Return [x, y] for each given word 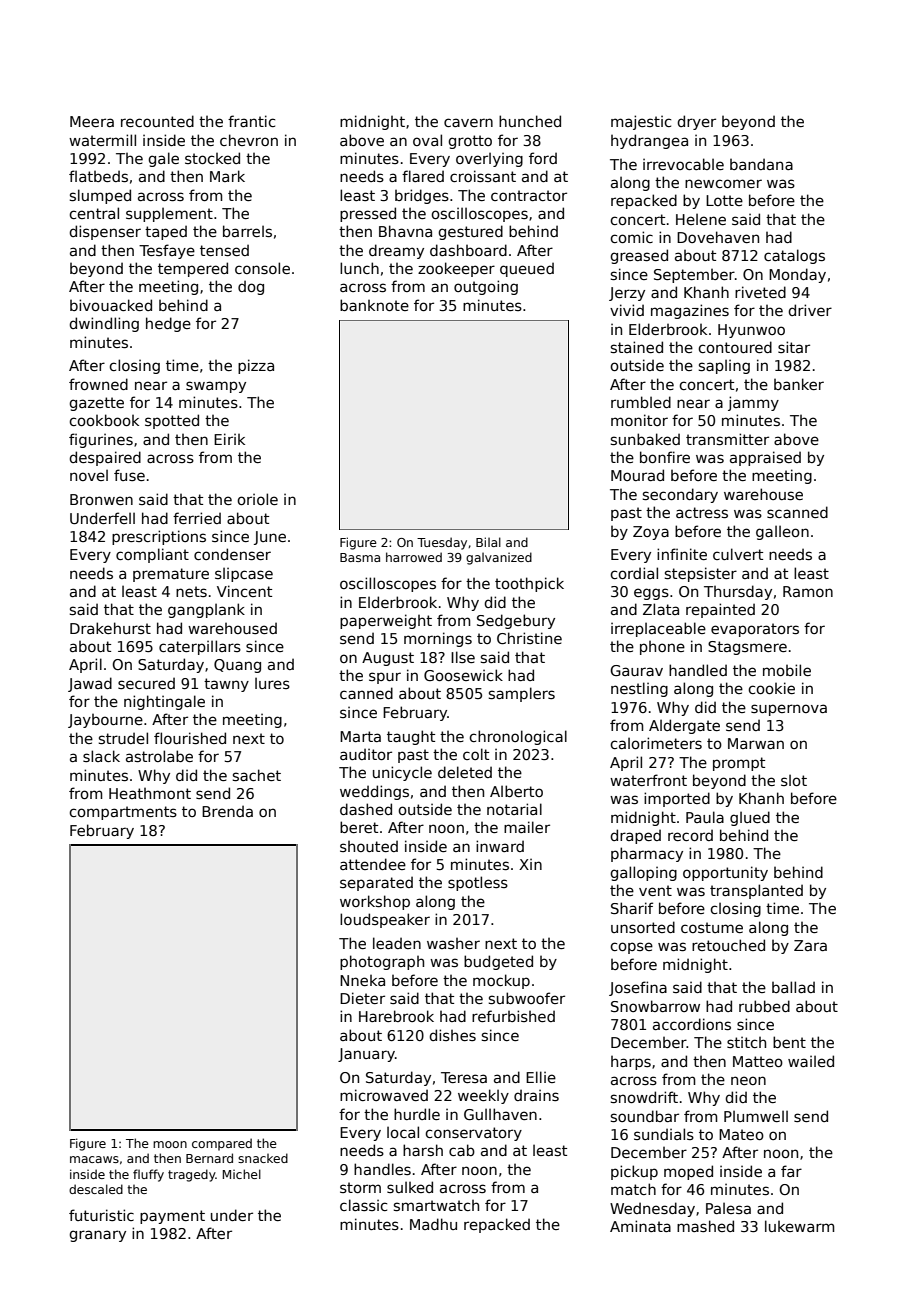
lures [272, 683]
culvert [738, 554]
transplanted [756, 891]
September [694, 276]
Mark [227, 176]
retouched [728, 945]
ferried [197, 518]
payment [172, 1217]
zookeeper [456, 269]
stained [637, 347]
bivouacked [111, 305]
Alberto [516, 791]
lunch [359, 268]
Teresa [464, 1077]
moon [170, 1144]
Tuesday [442, 543]
